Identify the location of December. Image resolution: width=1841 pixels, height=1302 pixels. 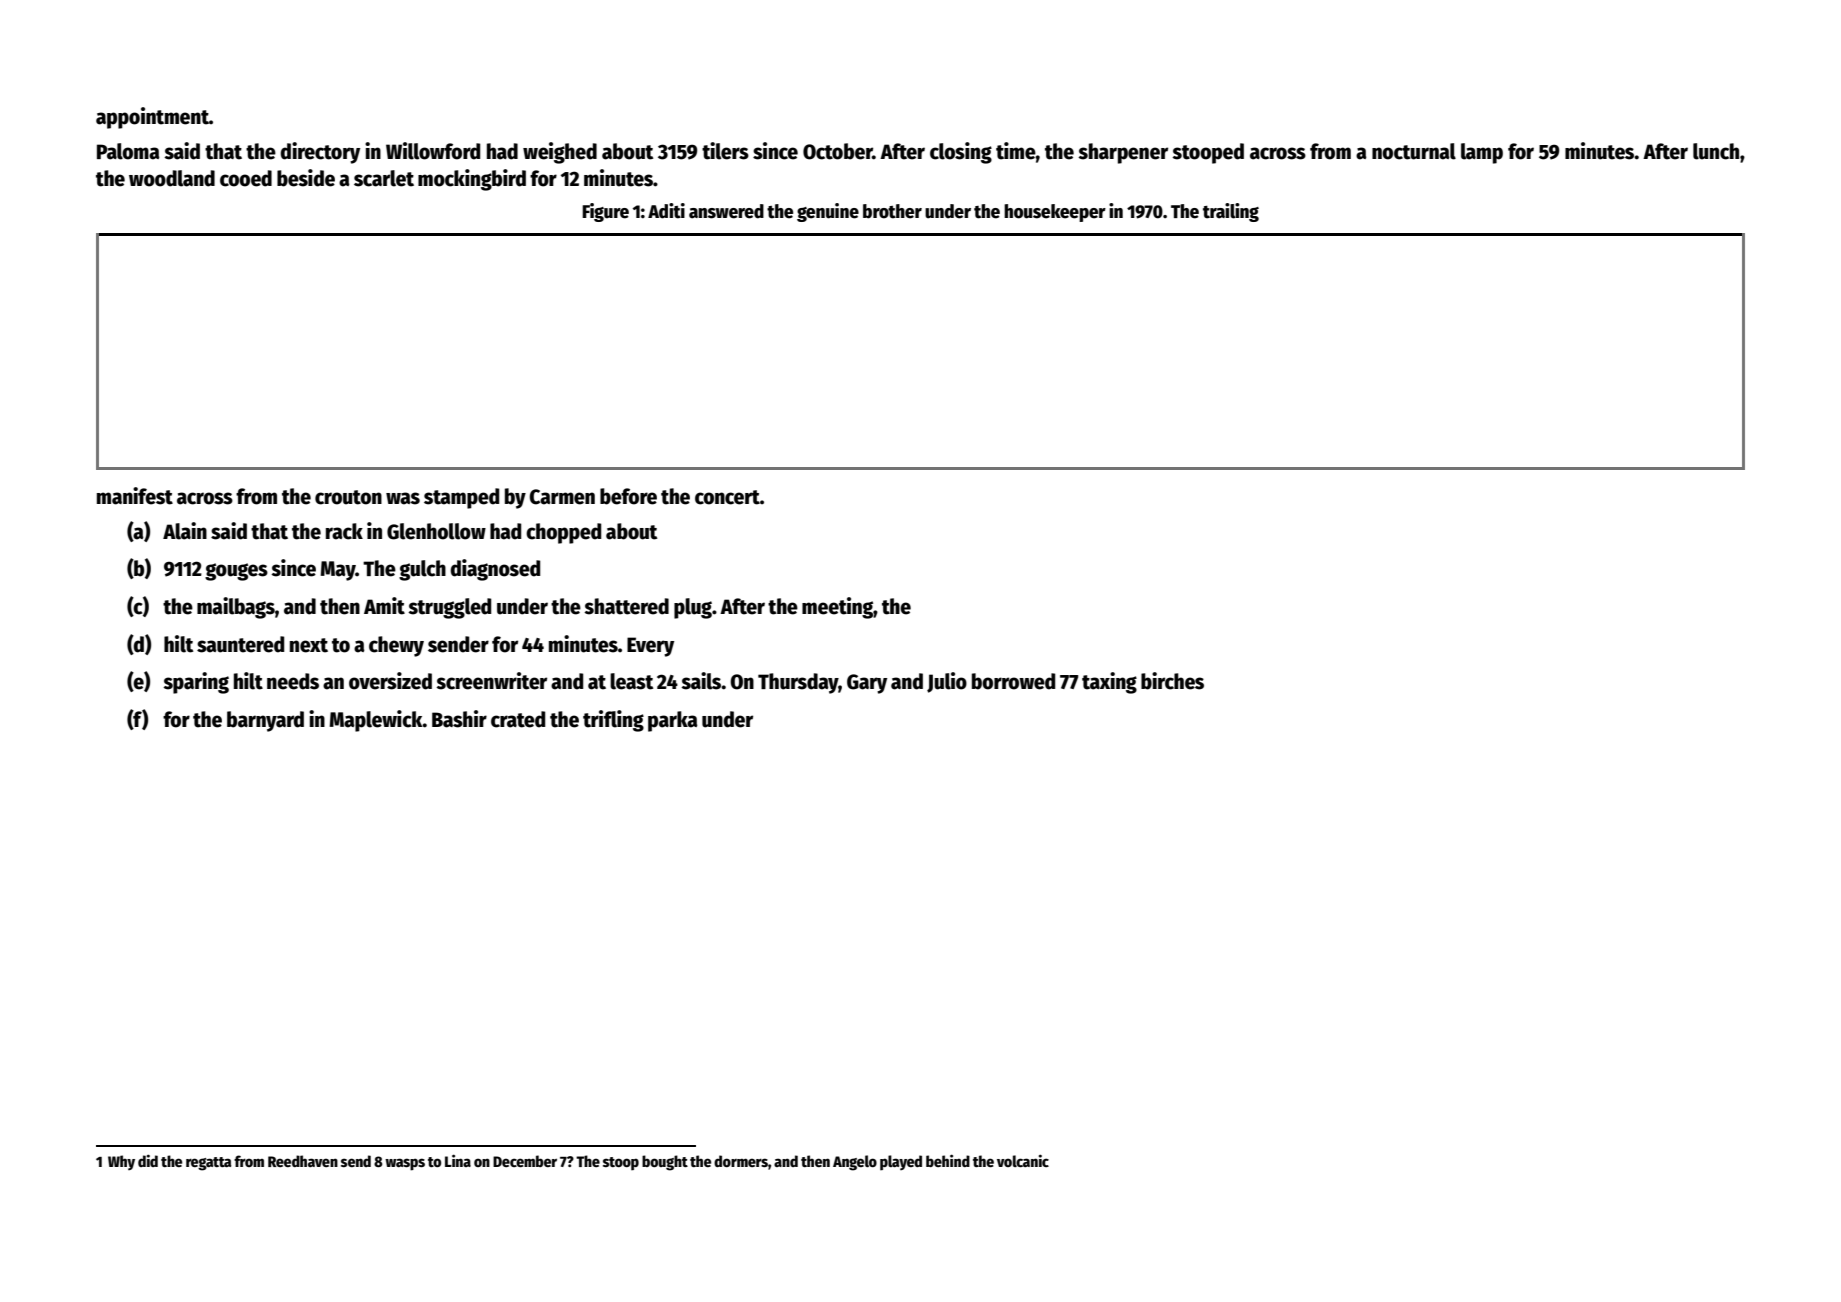
(525, 1161).
